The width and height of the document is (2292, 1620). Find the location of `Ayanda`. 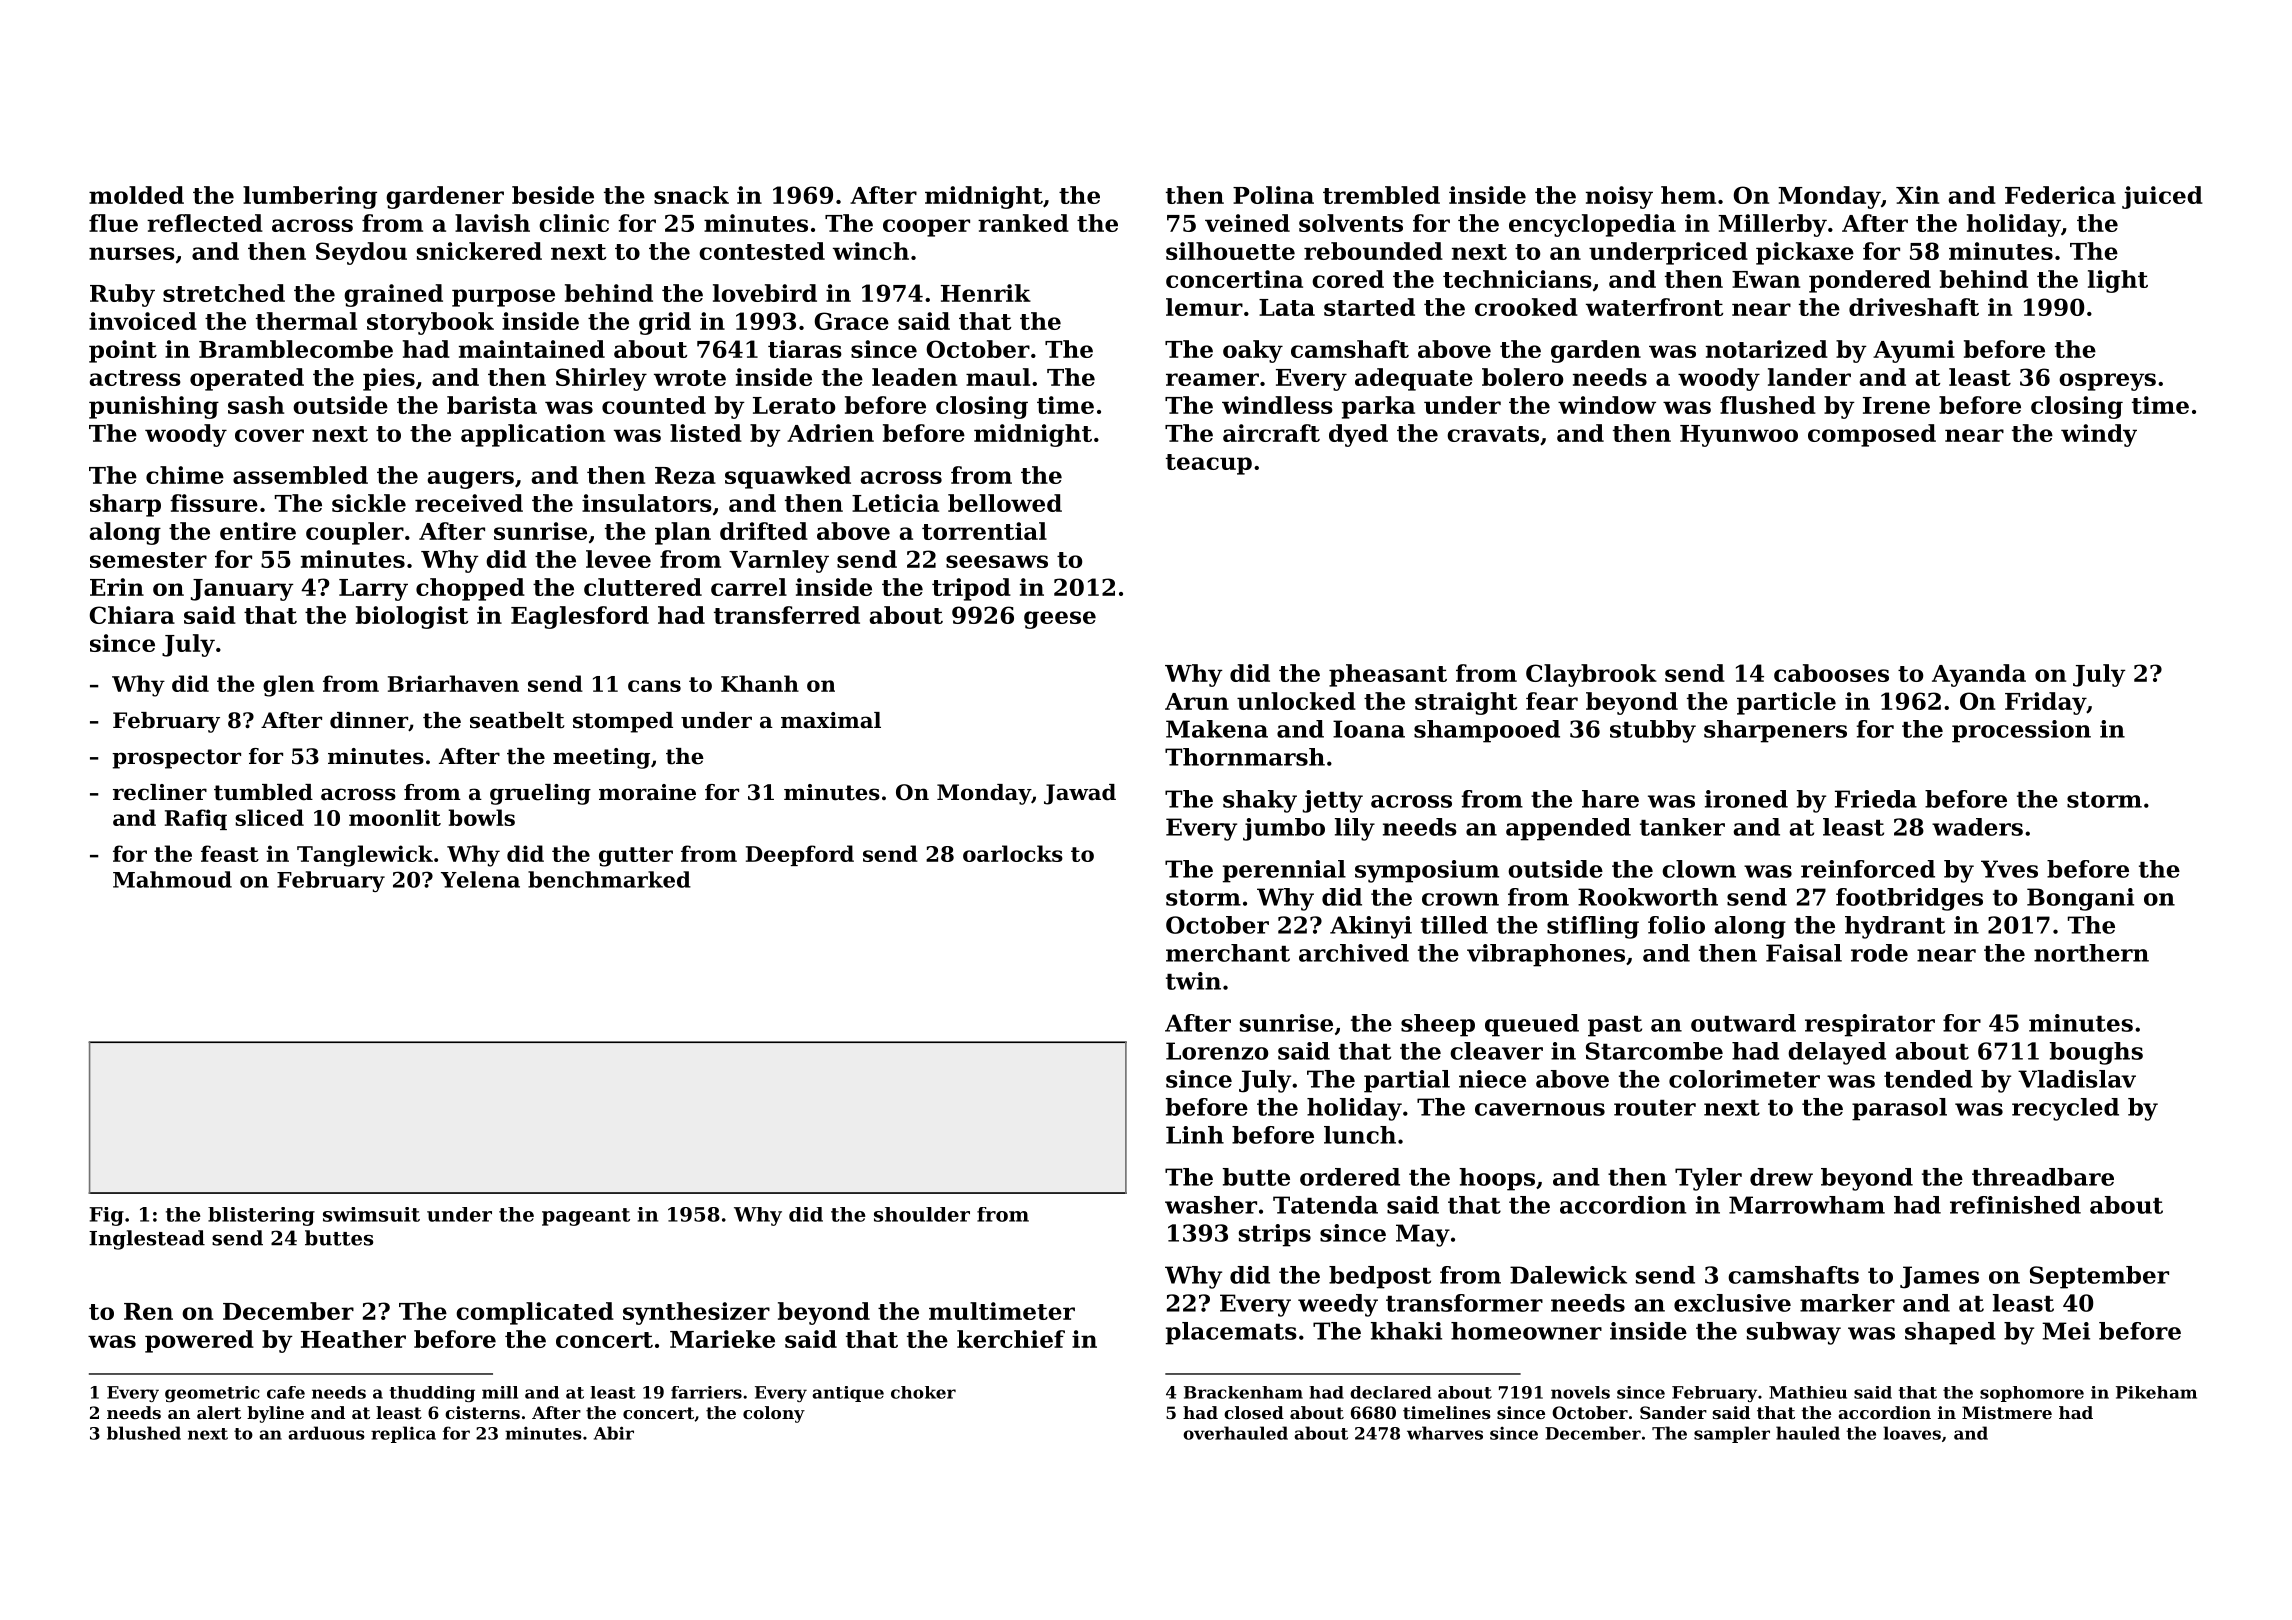

Ayanda is located at coordinates (1979, 675).
